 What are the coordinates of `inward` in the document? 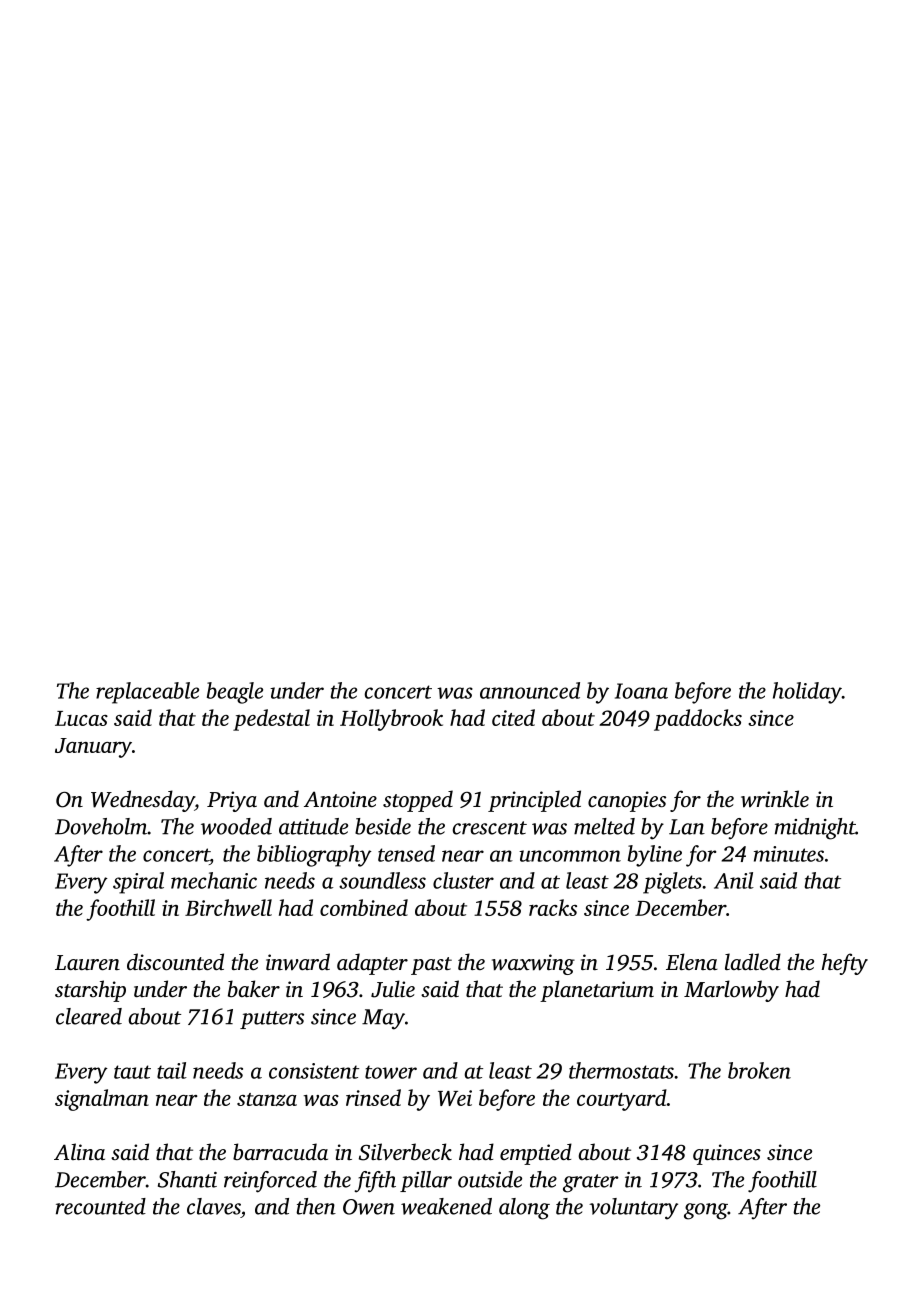 It's located at (298, 962).
